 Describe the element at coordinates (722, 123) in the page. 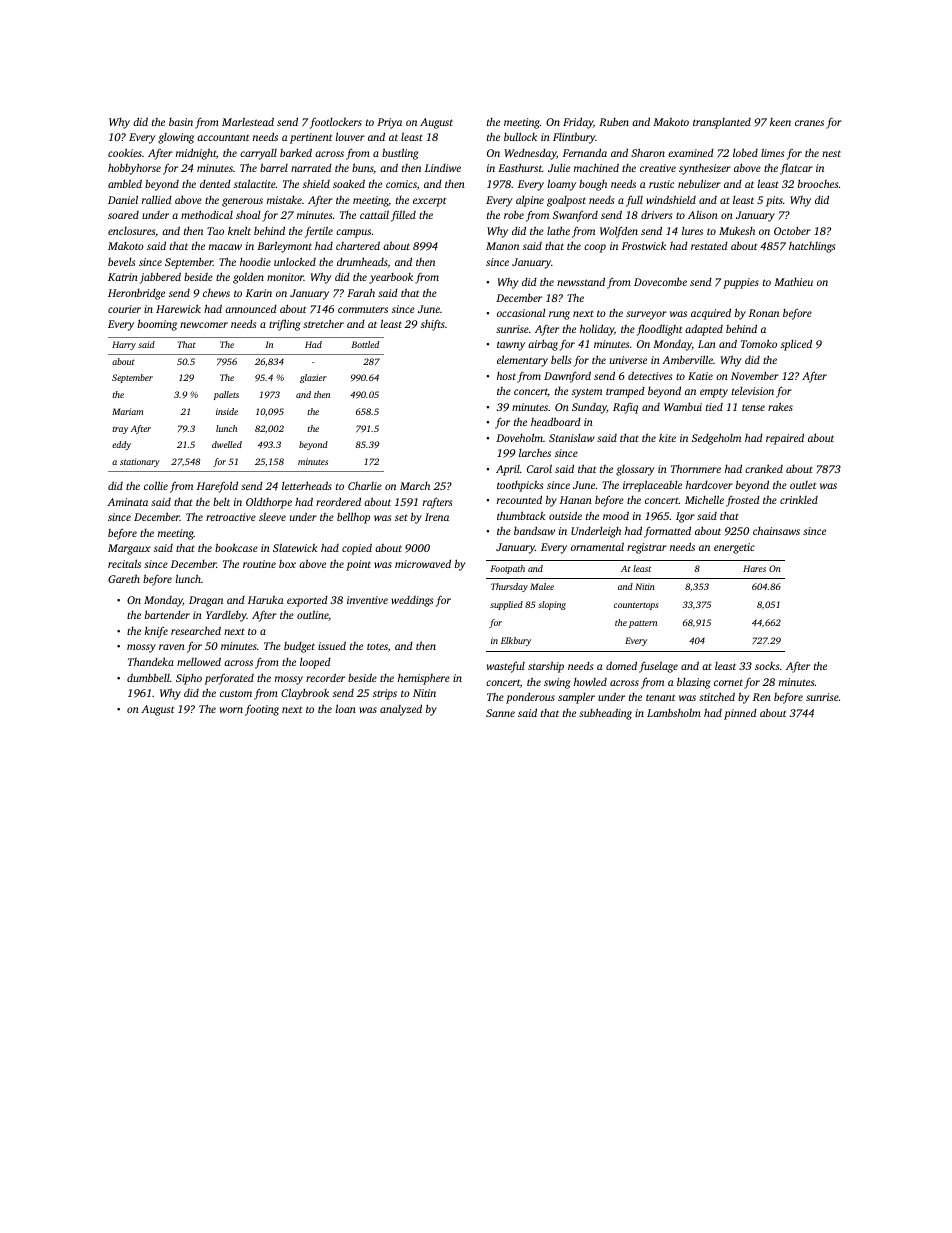

I see `transplanted` at that location.
